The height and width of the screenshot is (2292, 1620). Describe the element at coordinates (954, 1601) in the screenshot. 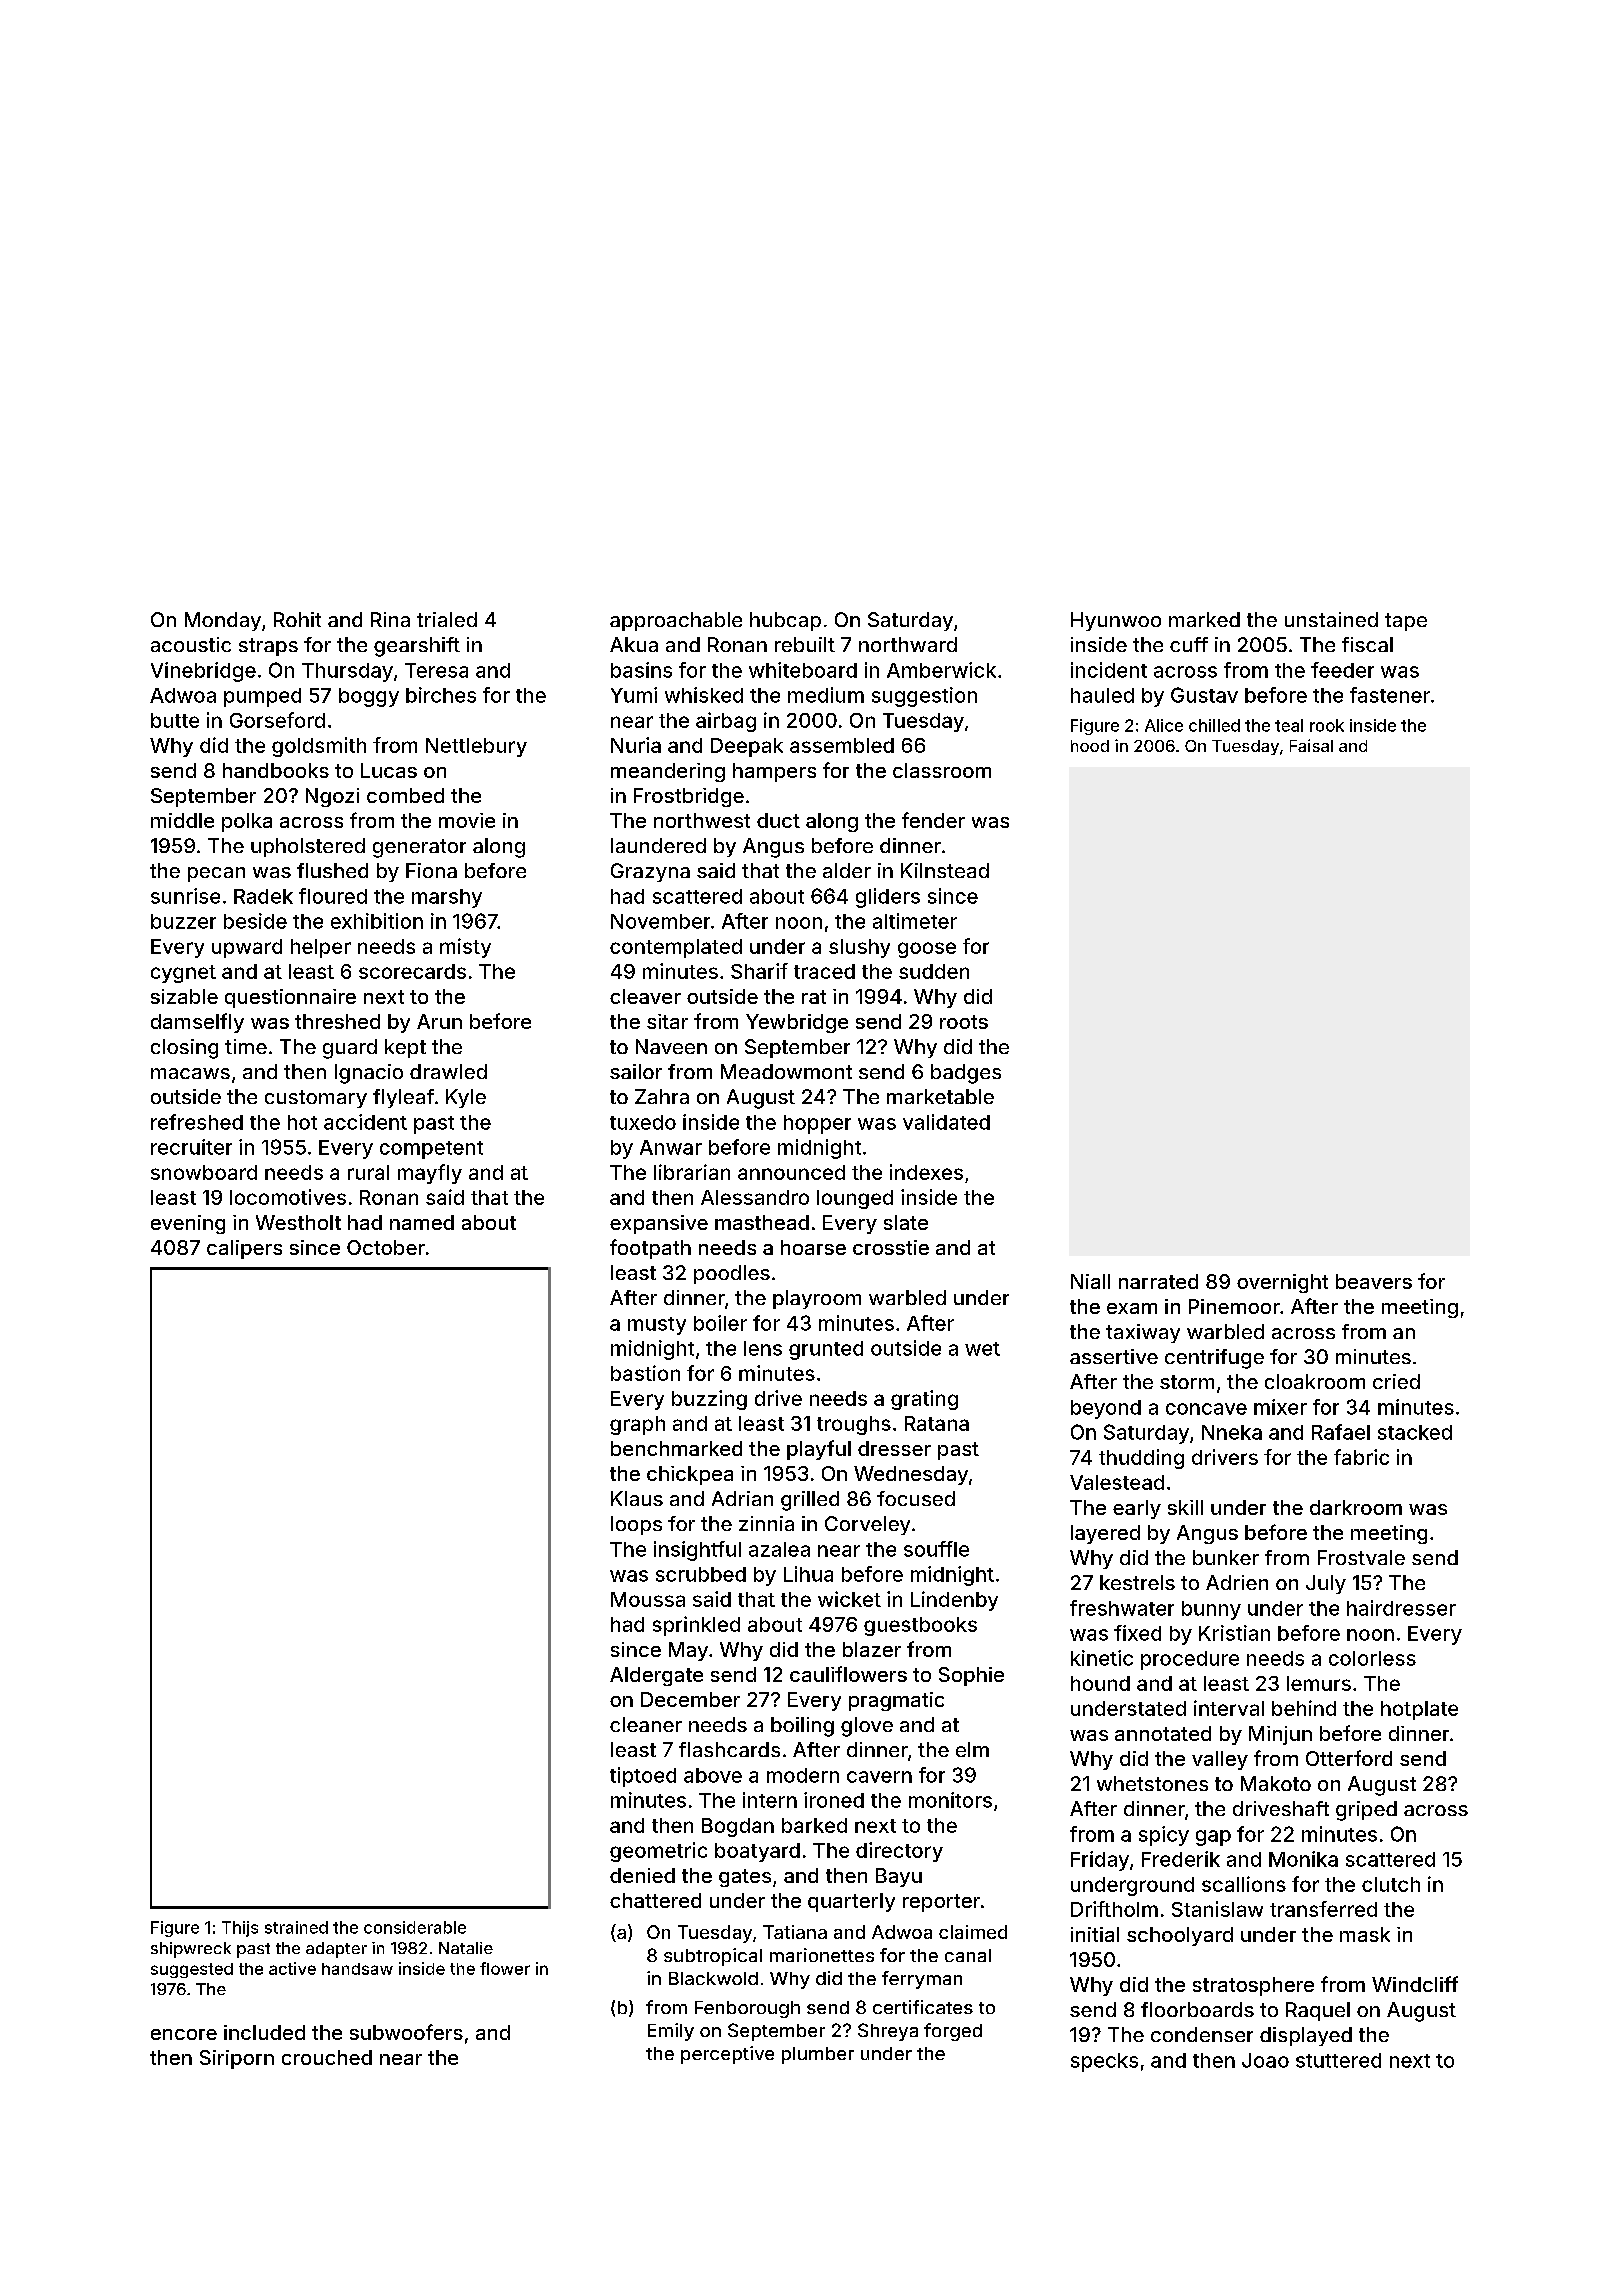

I see `Lindenby` at that location.
